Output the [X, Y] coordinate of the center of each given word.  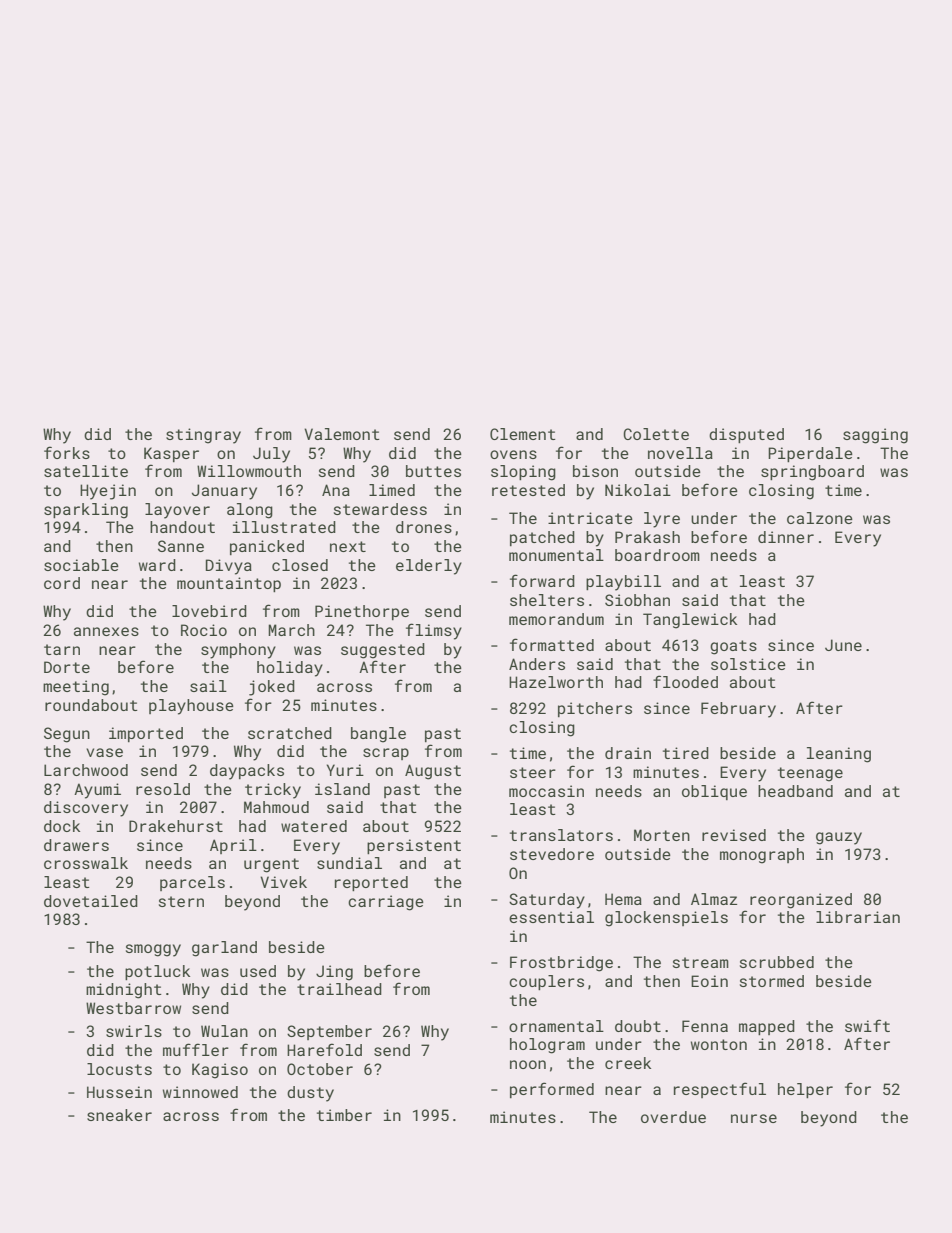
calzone [820, 518]
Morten [662, 835]
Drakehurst [176, 826]
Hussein [119, 1092]
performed [552, 1090]
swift [867, 1025]
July [271, 455]
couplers [546, 982]
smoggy [153, 950]
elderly [429, 567]
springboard [812, 473]
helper [805, 1090]
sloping [523, 473]
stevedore [552, 854]
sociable [81, 565]
